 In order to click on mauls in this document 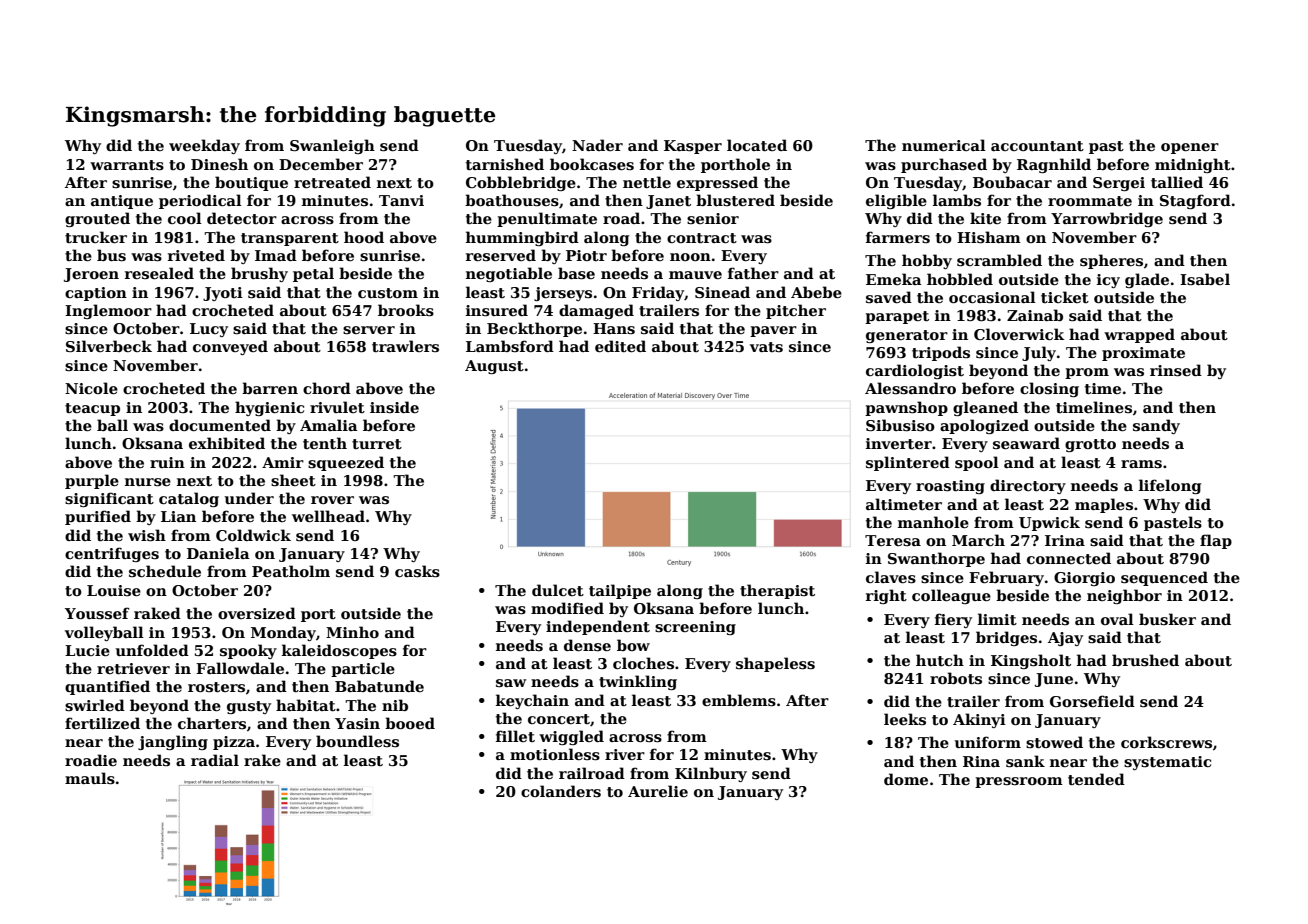, I will do `click(90, 778)`.
